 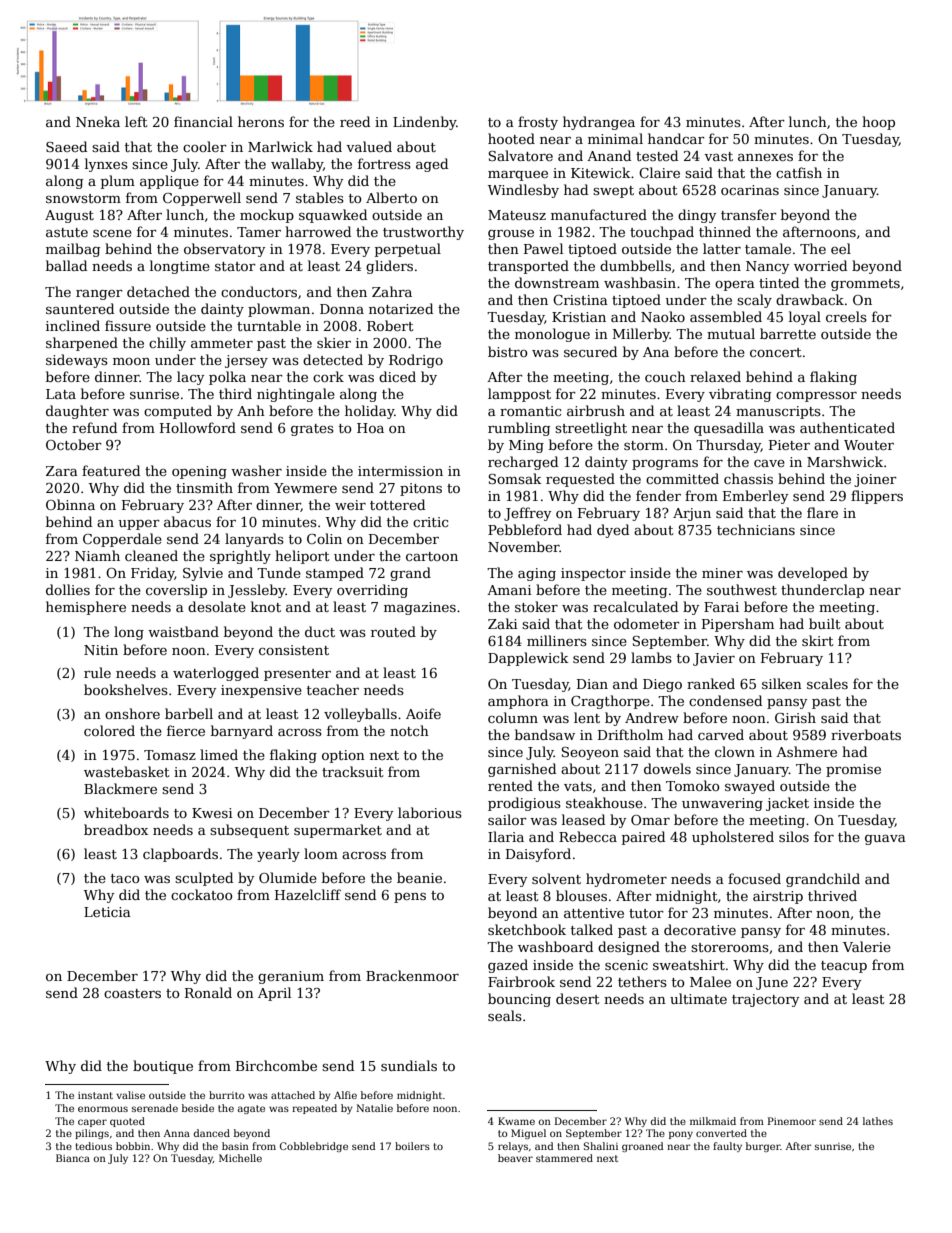 I want to click on hydrangea, so click(x=599, y=123).
